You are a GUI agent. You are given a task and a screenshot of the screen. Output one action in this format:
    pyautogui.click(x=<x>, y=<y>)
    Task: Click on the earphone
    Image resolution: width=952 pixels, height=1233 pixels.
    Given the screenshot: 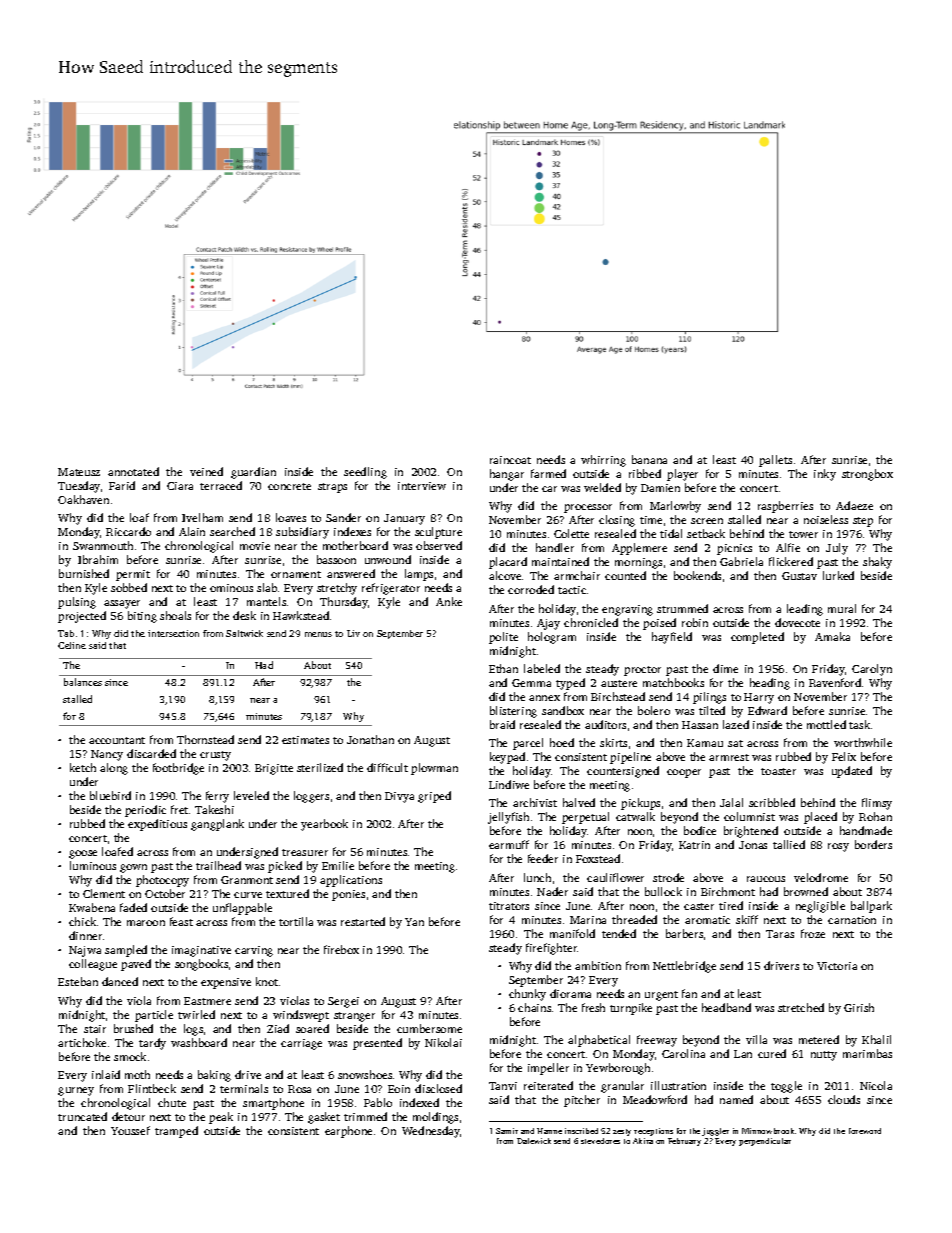 What is the action you would take?
    pyautogui.click(x=348, y=1132)
